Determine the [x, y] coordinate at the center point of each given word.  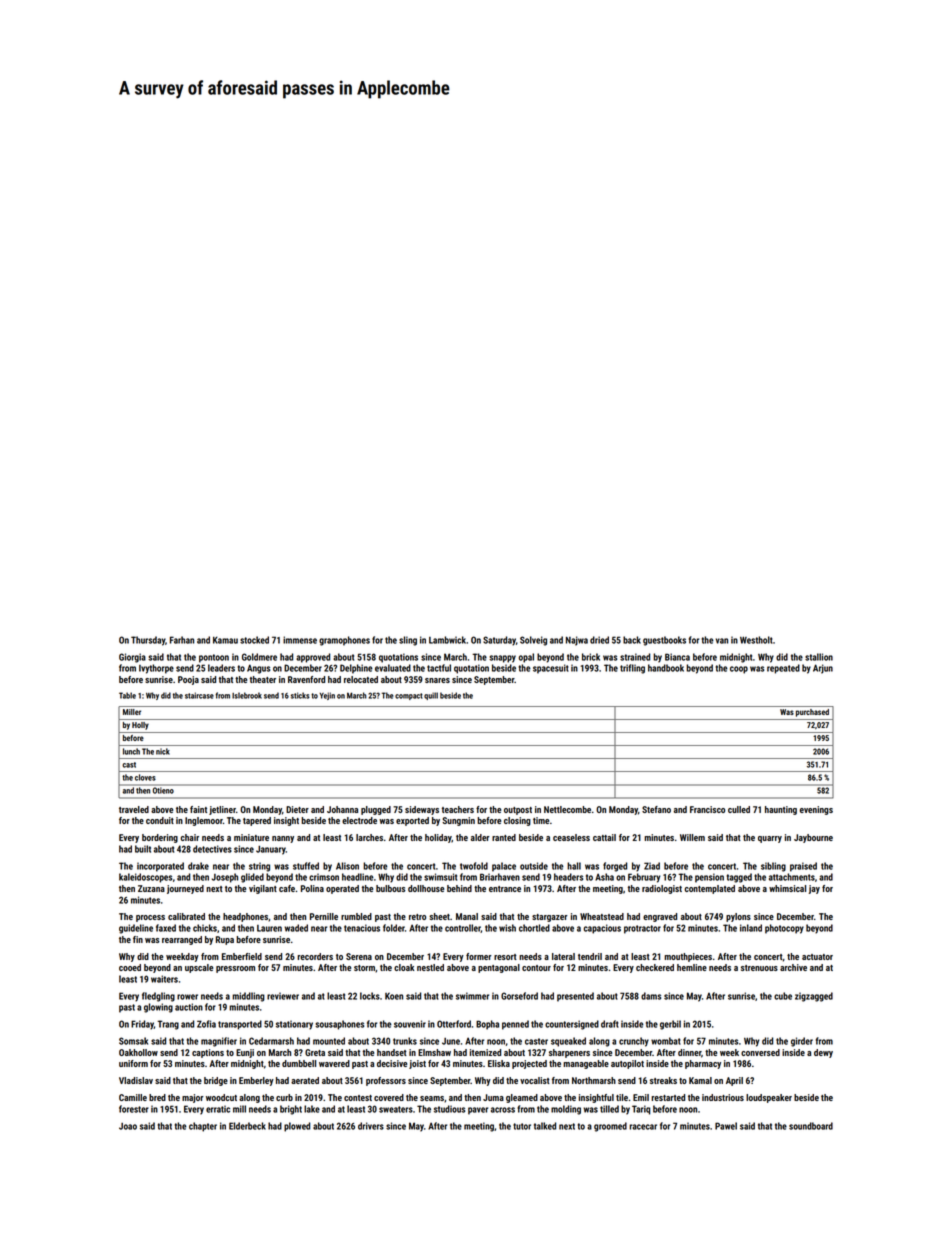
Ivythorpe [156, 669]
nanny [283, 839]
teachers [458, 809]
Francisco [707, 809]
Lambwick [447, 640]
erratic [218, 1109]
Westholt [756, 640]
